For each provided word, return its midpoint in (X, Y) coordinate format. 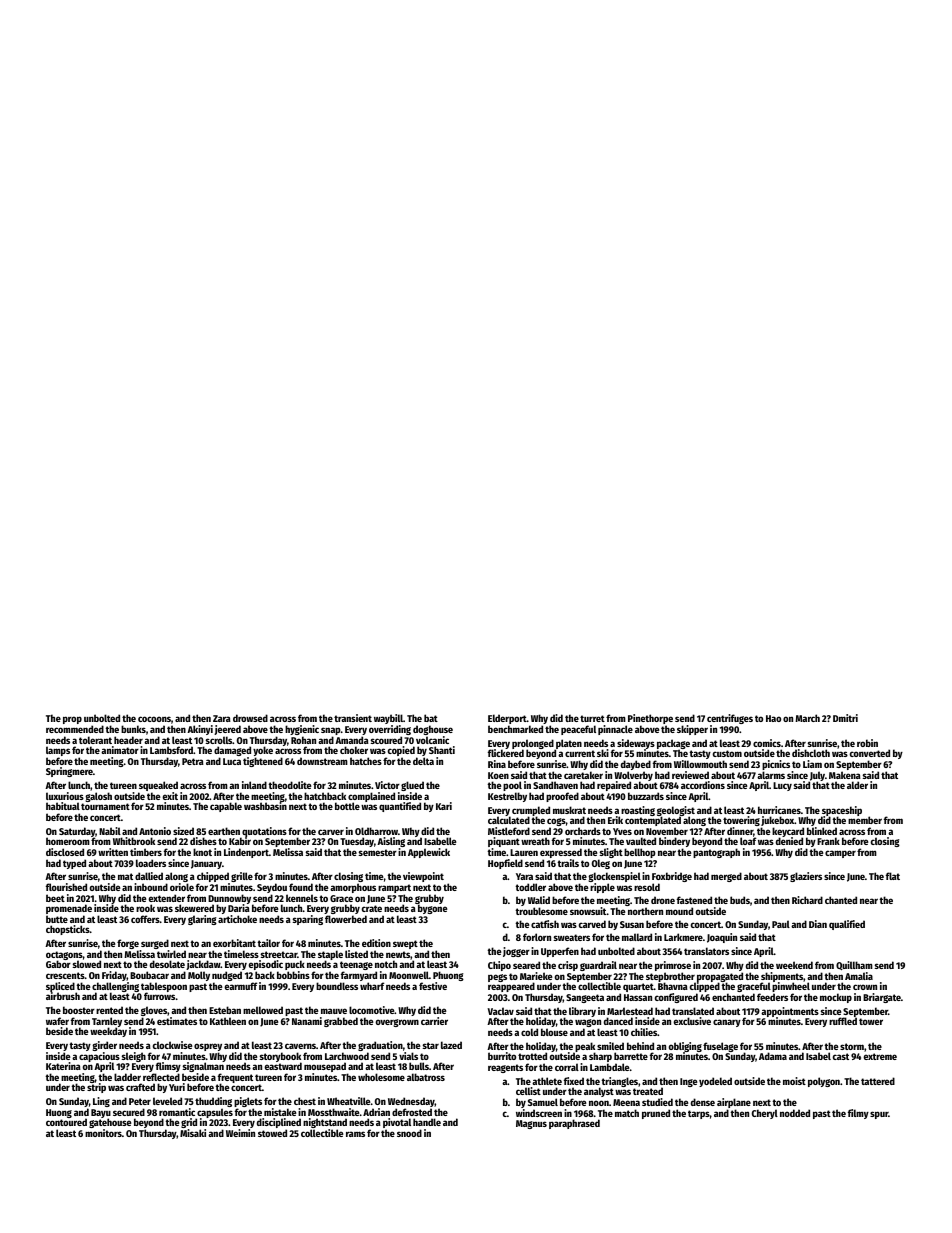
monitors (103, 1133)
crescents (65, 975)
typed (74, 864)
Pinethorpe (650, 720)
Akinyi (200, 730)
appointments (790, 1012)
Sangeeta (585, 998)
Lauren (524, 852)
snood (409, 1133)
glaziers (806, 877)
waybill (388, 719)
